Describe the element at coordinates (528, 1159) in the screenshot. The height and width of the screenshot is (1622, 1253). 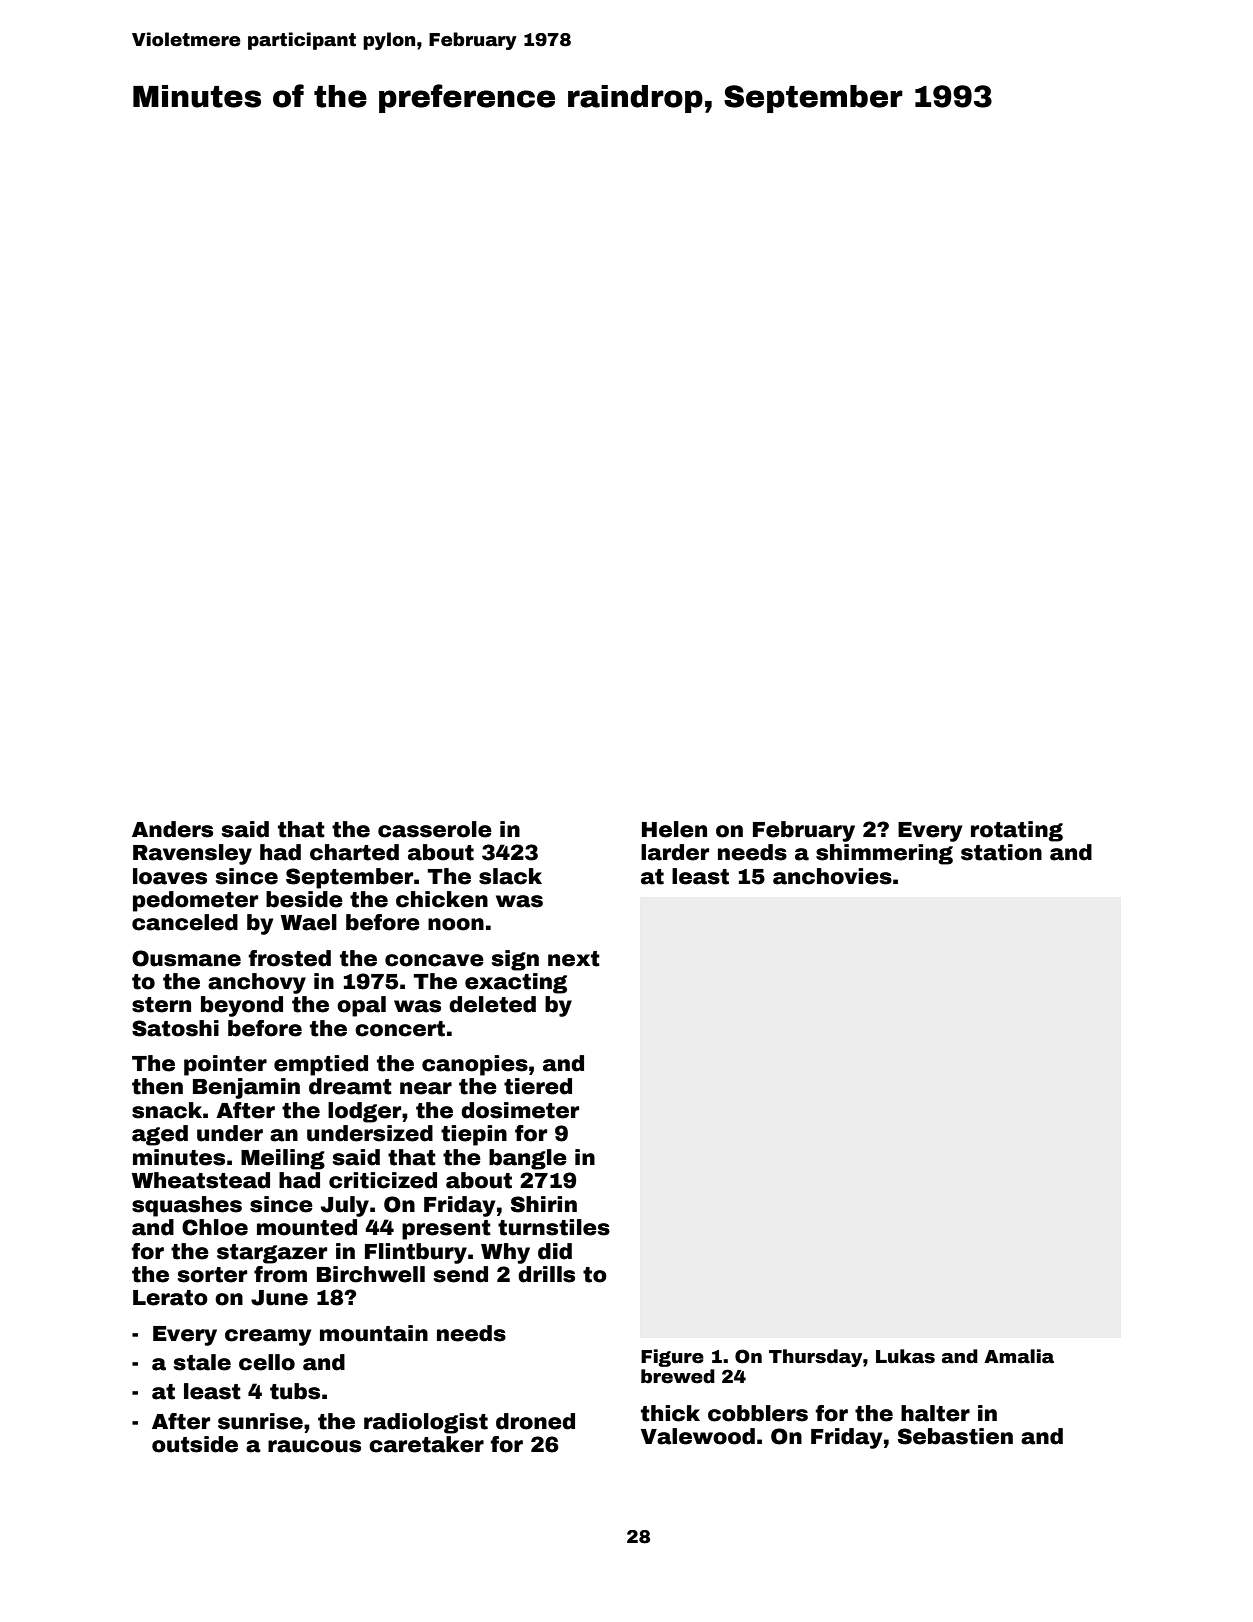
I see `bangle` at that location.
